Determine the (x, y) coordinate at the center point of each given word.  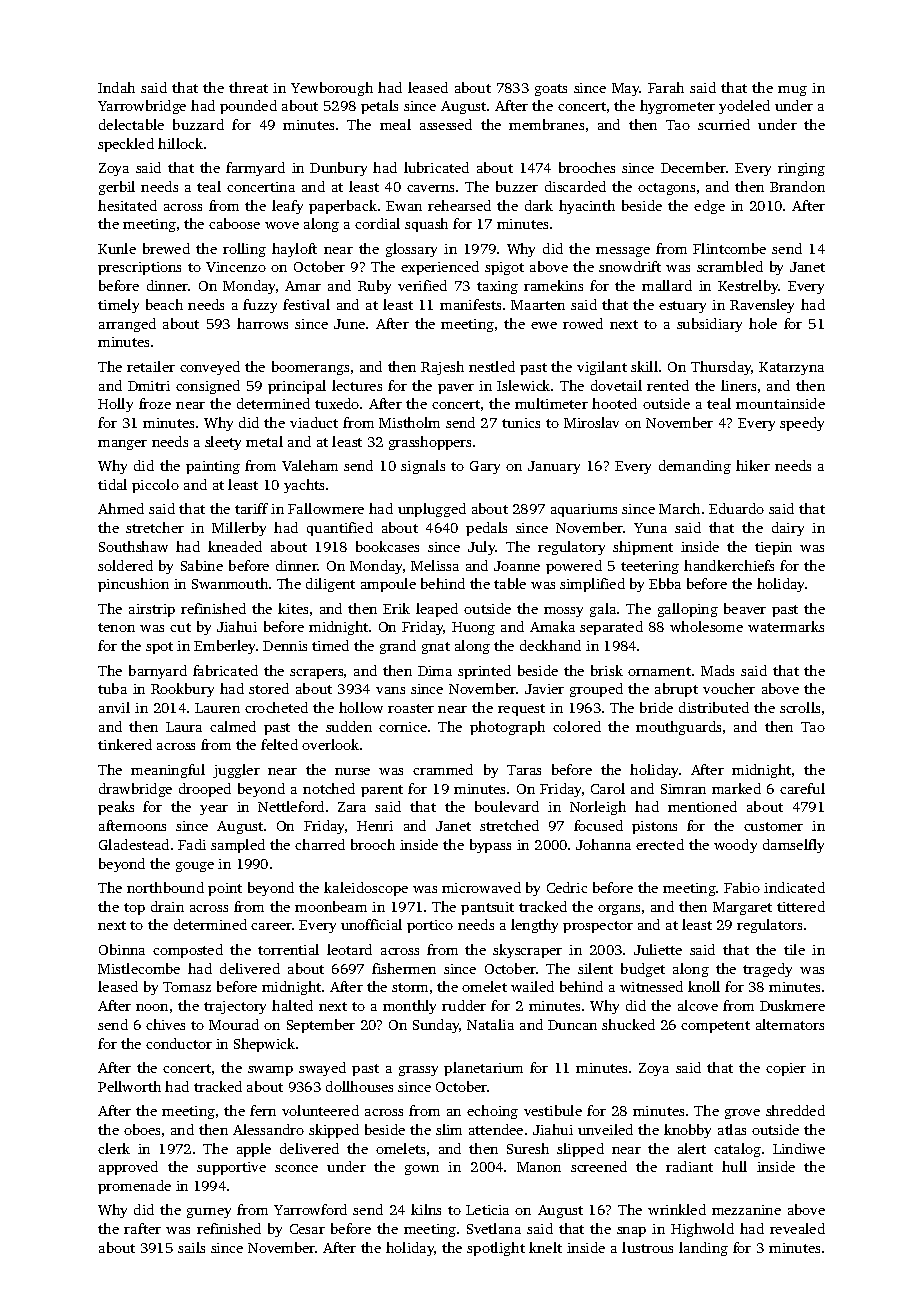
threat (248, 87)
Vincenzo (236, 267)
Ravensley (762, 306)
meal (395, 124)
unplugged (432, 510)
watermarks (786, 626)
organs (619, 910)
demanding (695, 467)
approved (128, 1168)
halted (292, 1005)
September (321, 1026)
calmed (233, 726)
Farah (666, 87)
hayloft (294, 250)
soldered (125, 565)
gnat (436, 648)
